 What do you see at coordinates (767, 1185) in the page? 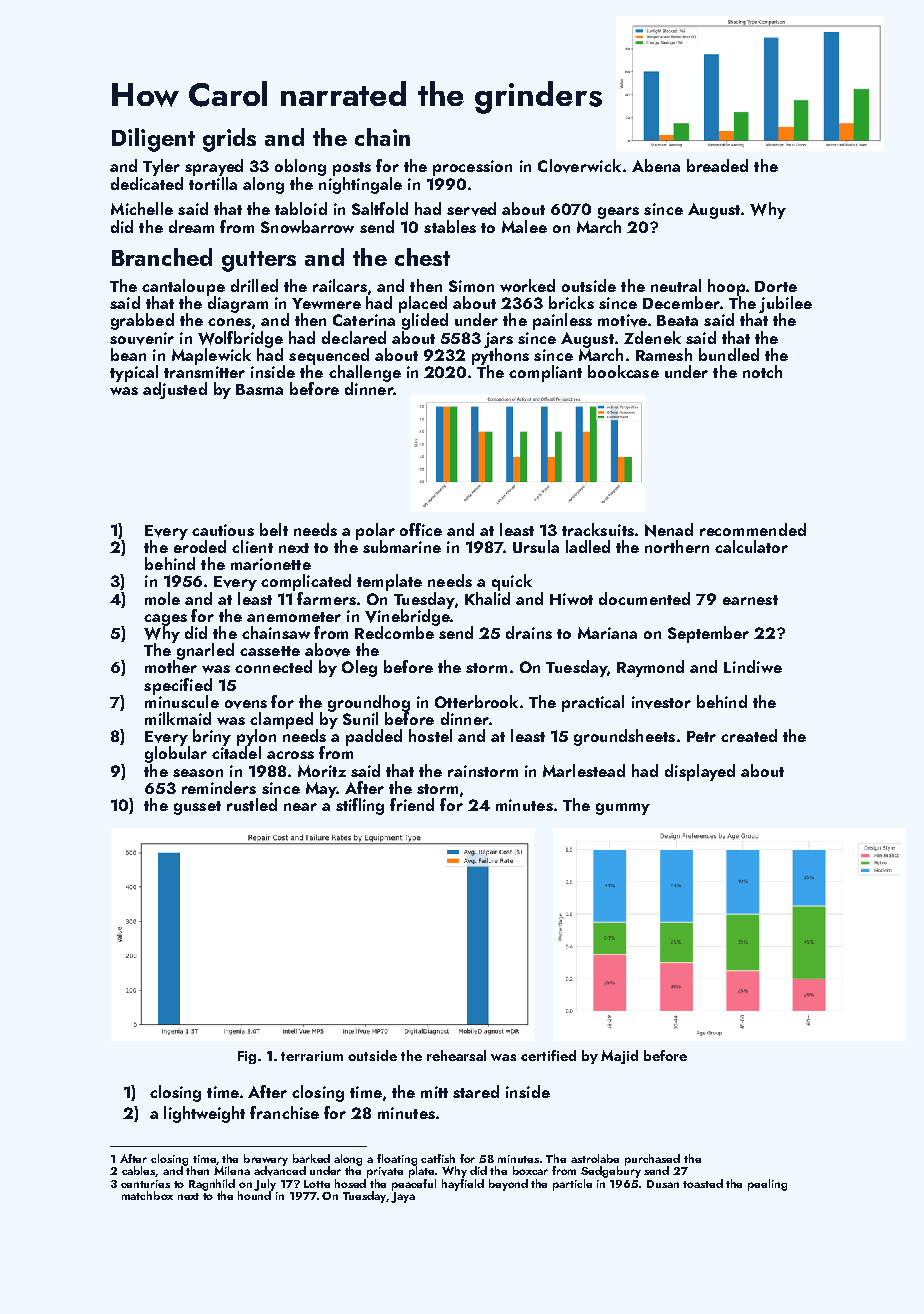
I see `peeling` at bounding box center [767, 1185].
